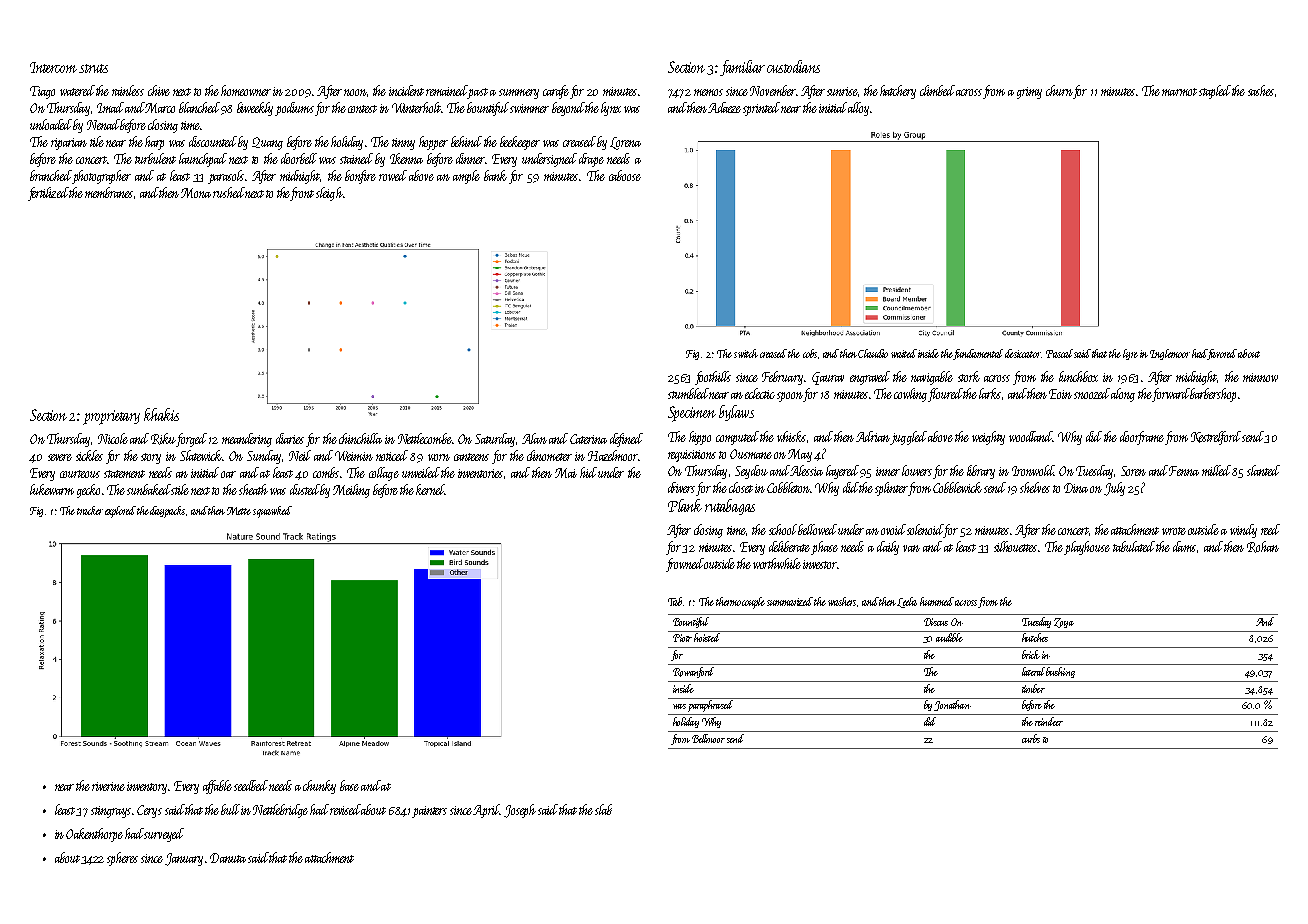 This screenshot has width=1308, height=924. I want to click on Inglemoor, so click(1170, 354).
